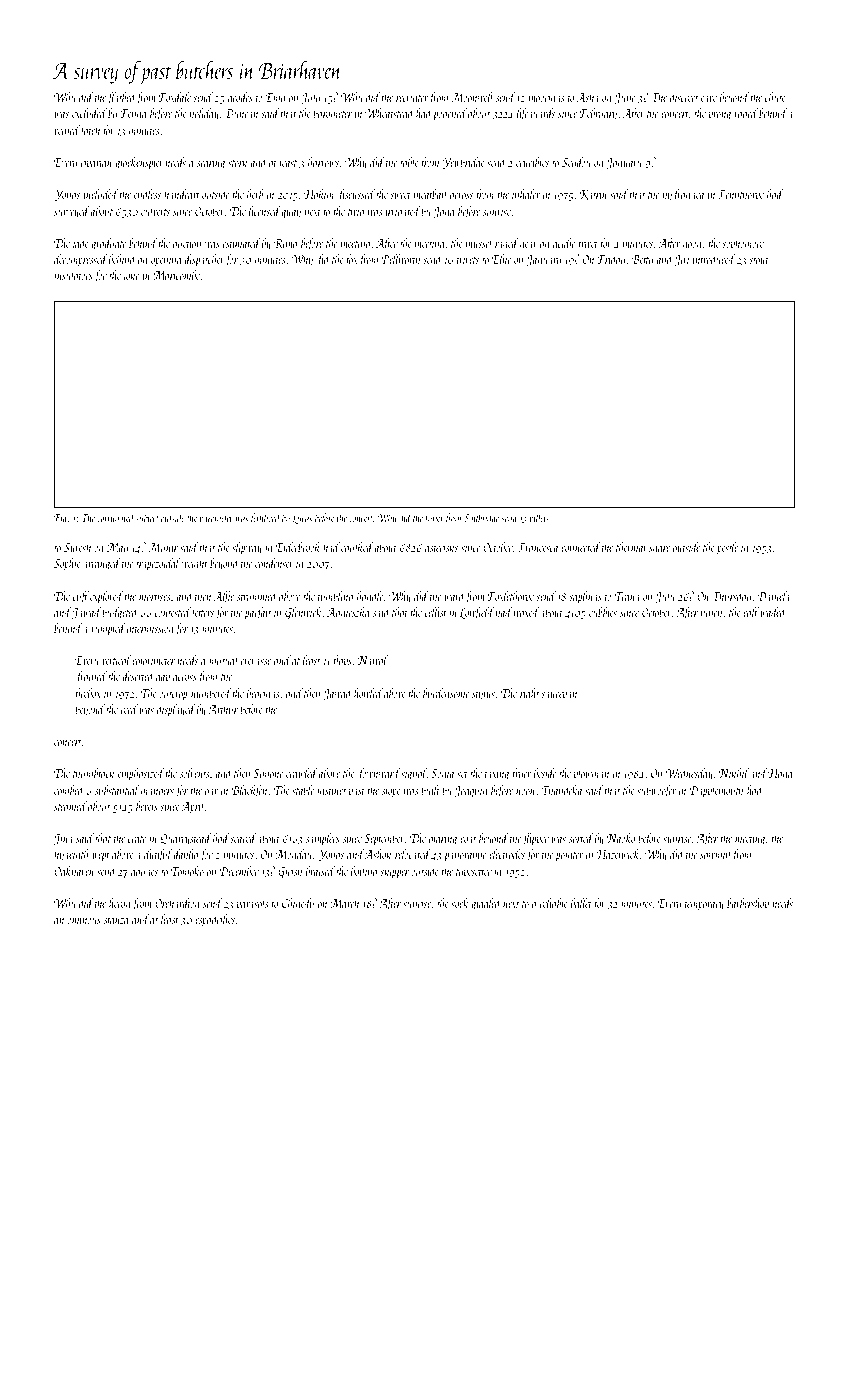 This image has height=1400, width=849. I want to click on waded, so click(774, 612).
